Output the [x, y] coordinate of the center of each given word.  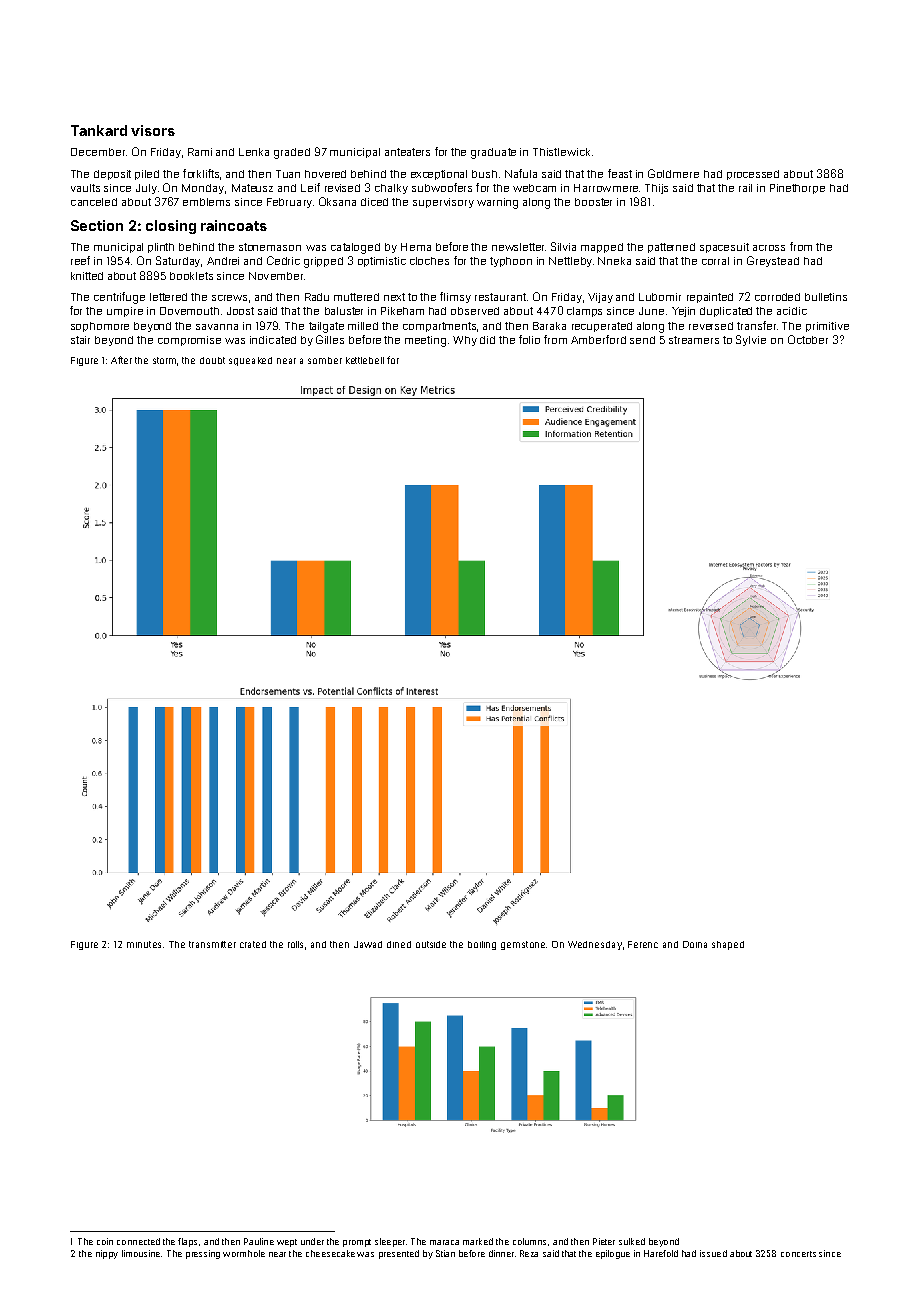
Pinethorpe [797, 189]
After [121, 360]
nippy [107, 1254]
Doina [695, 944]
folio [529, 339]
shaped [728, 945]
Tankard [99, 130]
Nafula [521, 173]
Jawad [368, 944]
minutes [144, 944]
